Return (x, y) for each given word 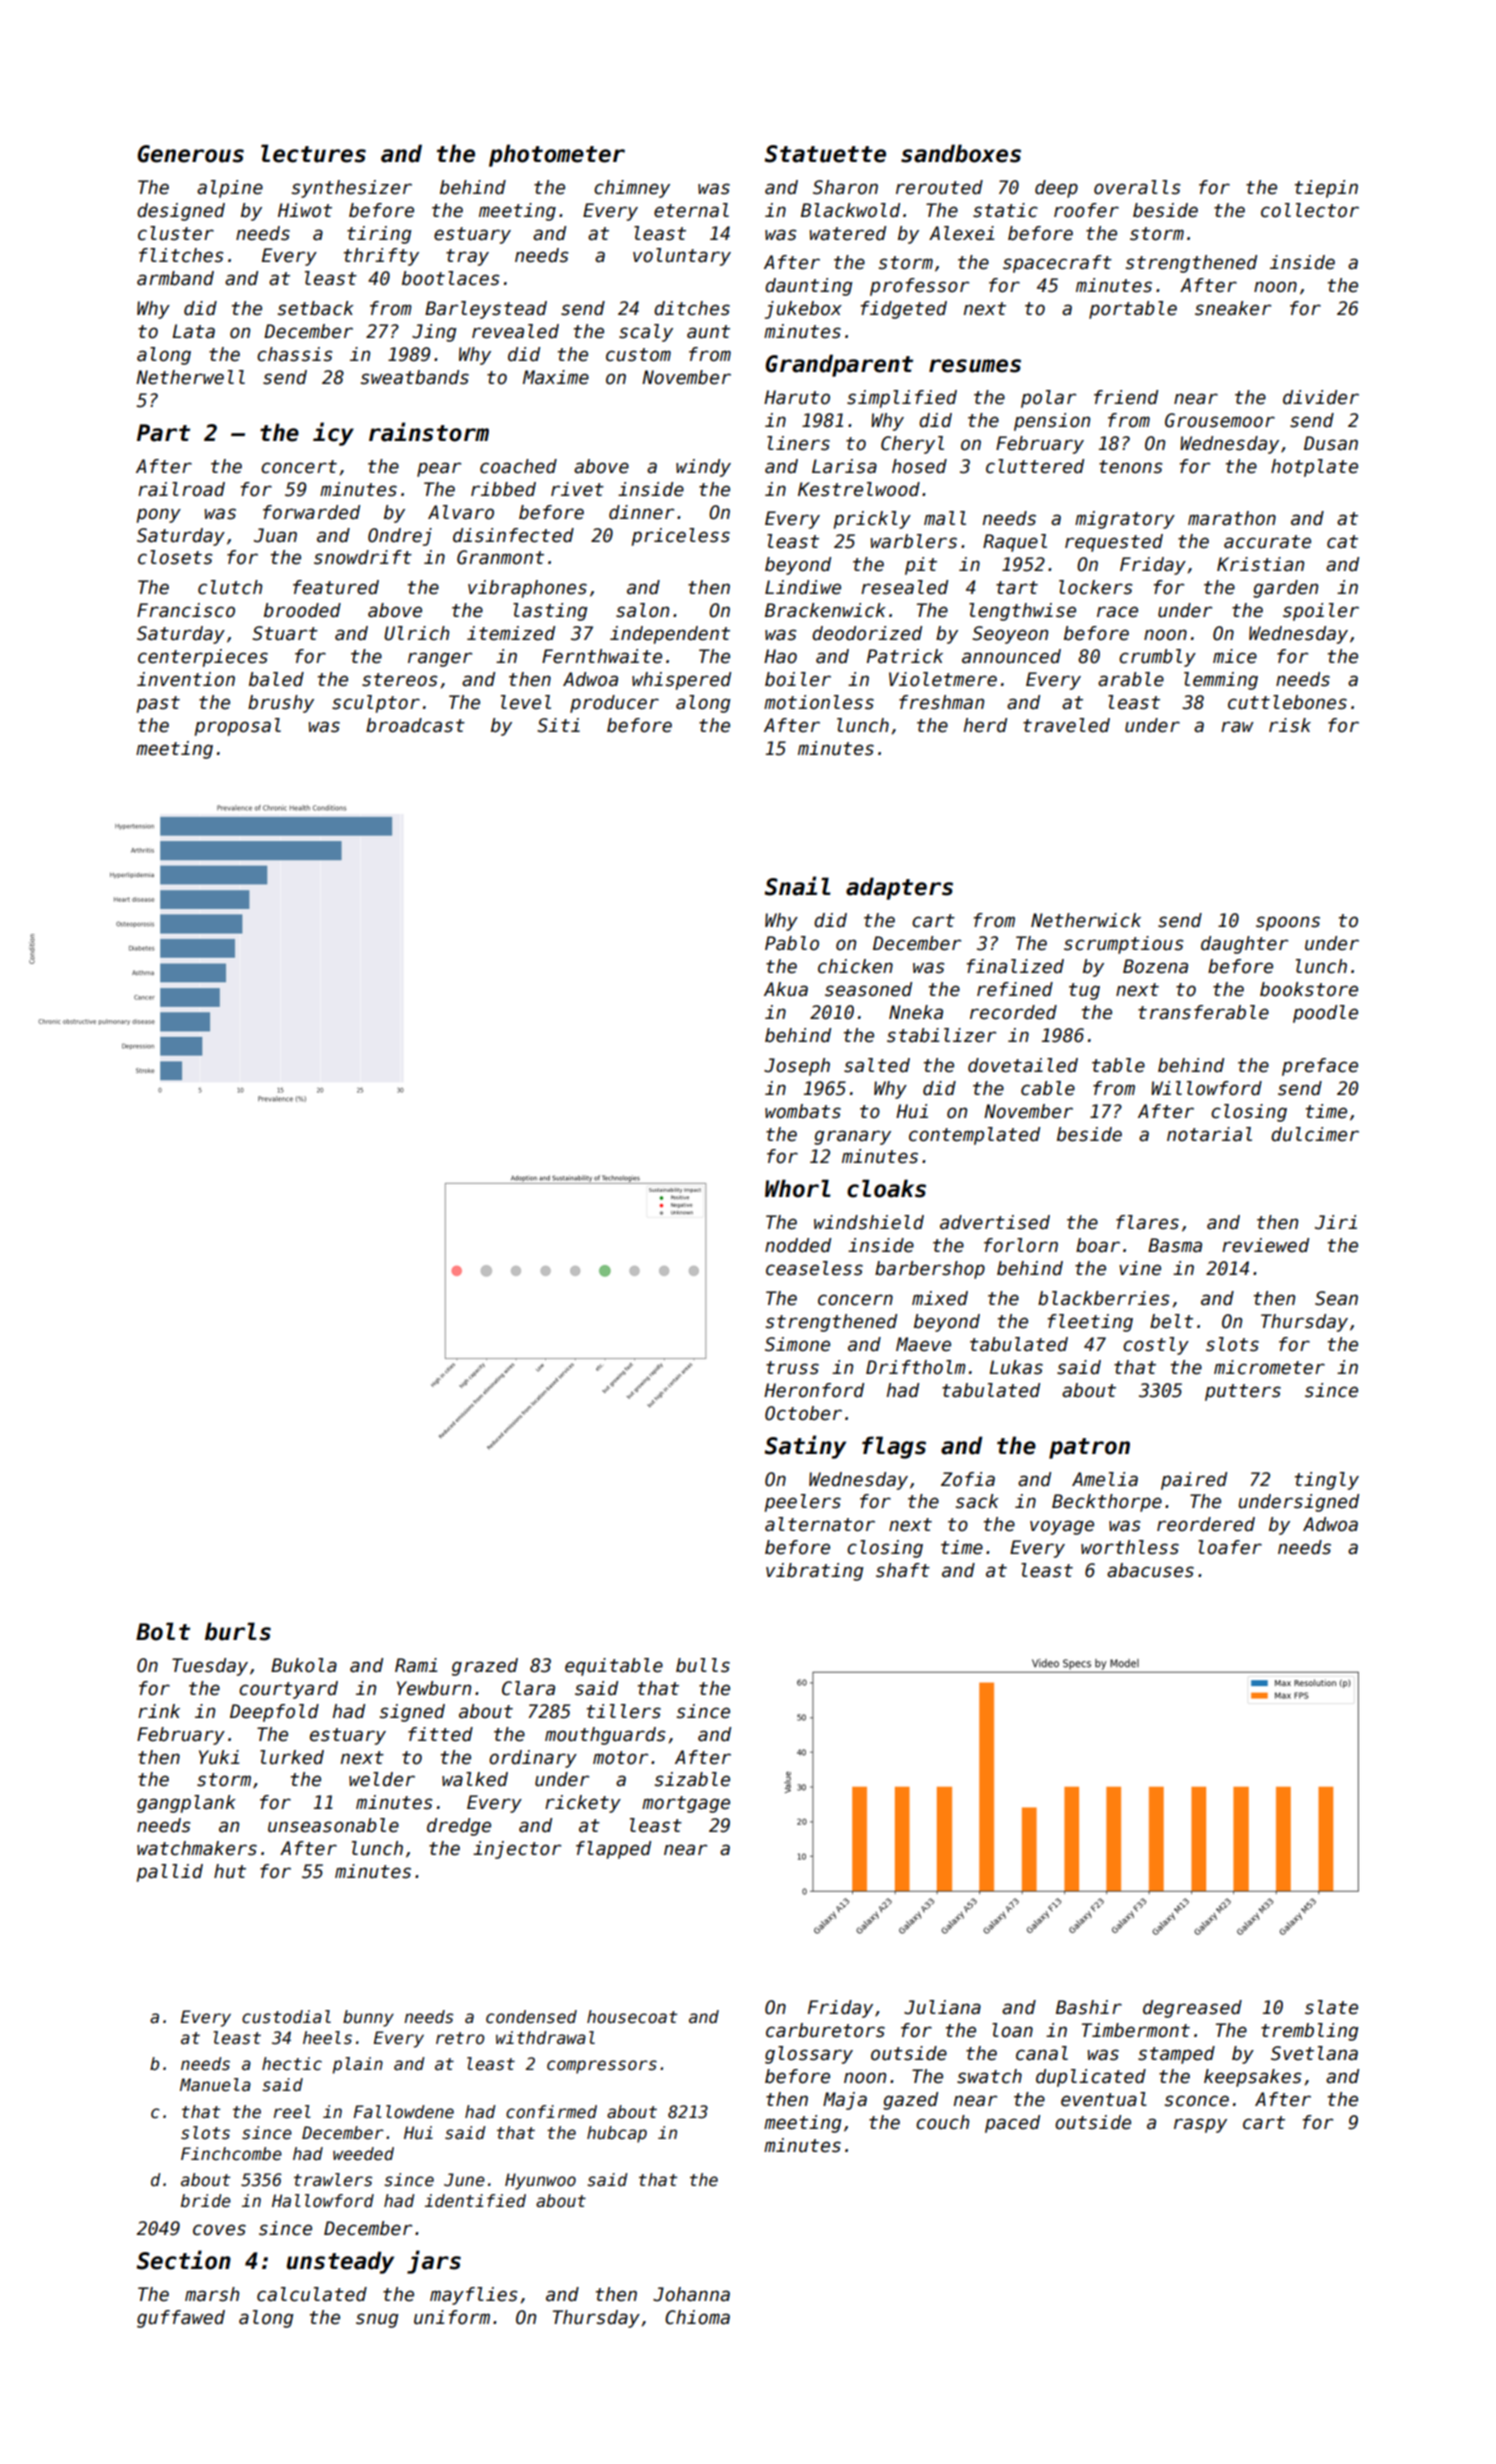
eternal (691, 210)
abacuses (1150, 1570)
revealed (515, 331)
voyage (1062, 1527)
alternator (820, 1524)
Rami (416, 1665)
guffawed (181, 2319)
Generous (190, 154)
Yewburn (434, 1688)
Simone (797, 1344)
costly (1156, 1346)
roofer (1086, 210)
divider (1321, 397)
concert (299, 467)
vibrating (814, 1572)
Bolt (163, 1631)
